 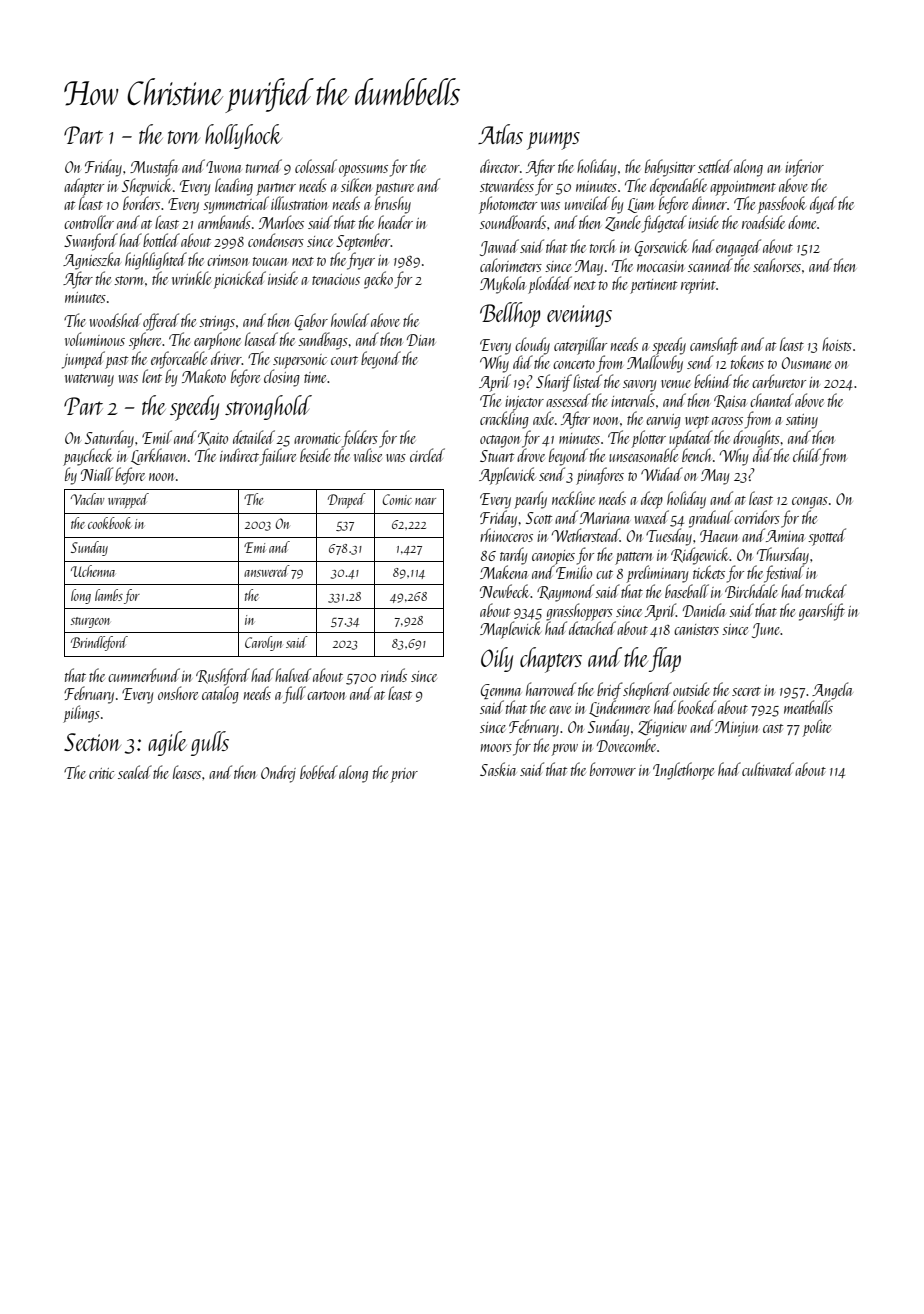 I want to click on bottled, so click(x=161, y=240).
